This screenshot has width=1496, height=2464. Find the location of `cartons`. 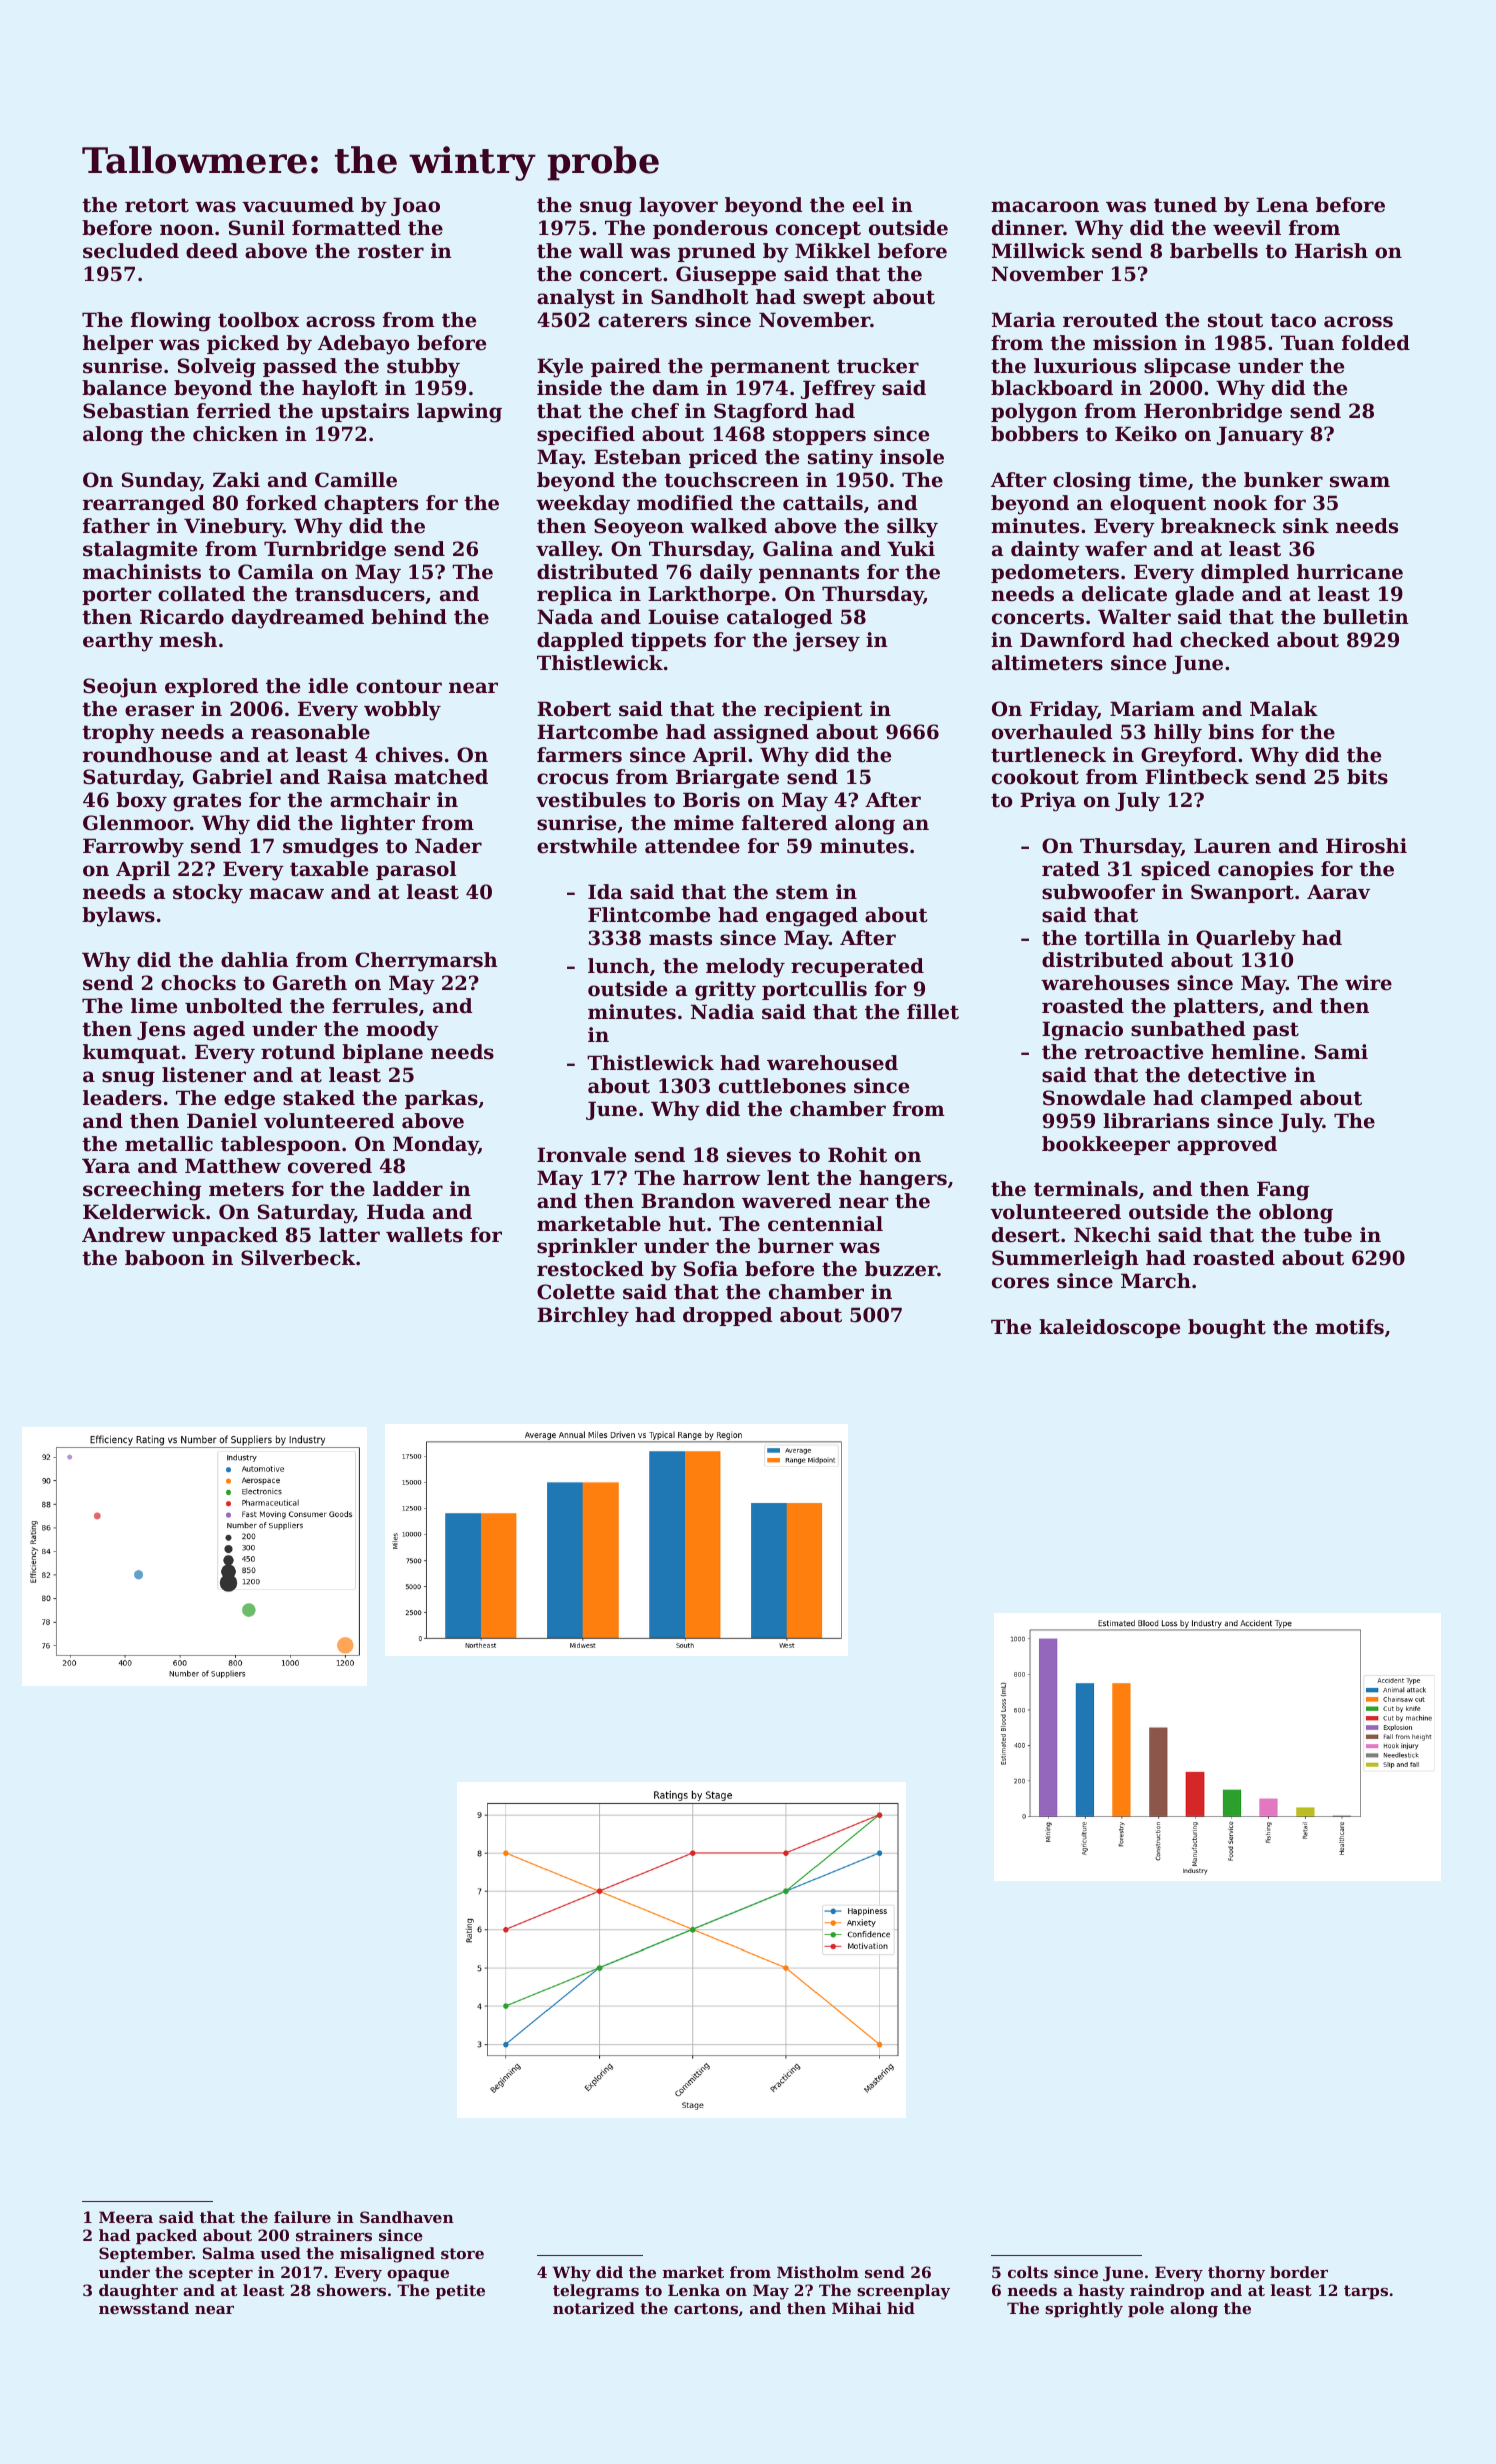

cartons is located at coordinates (706, 2308).
